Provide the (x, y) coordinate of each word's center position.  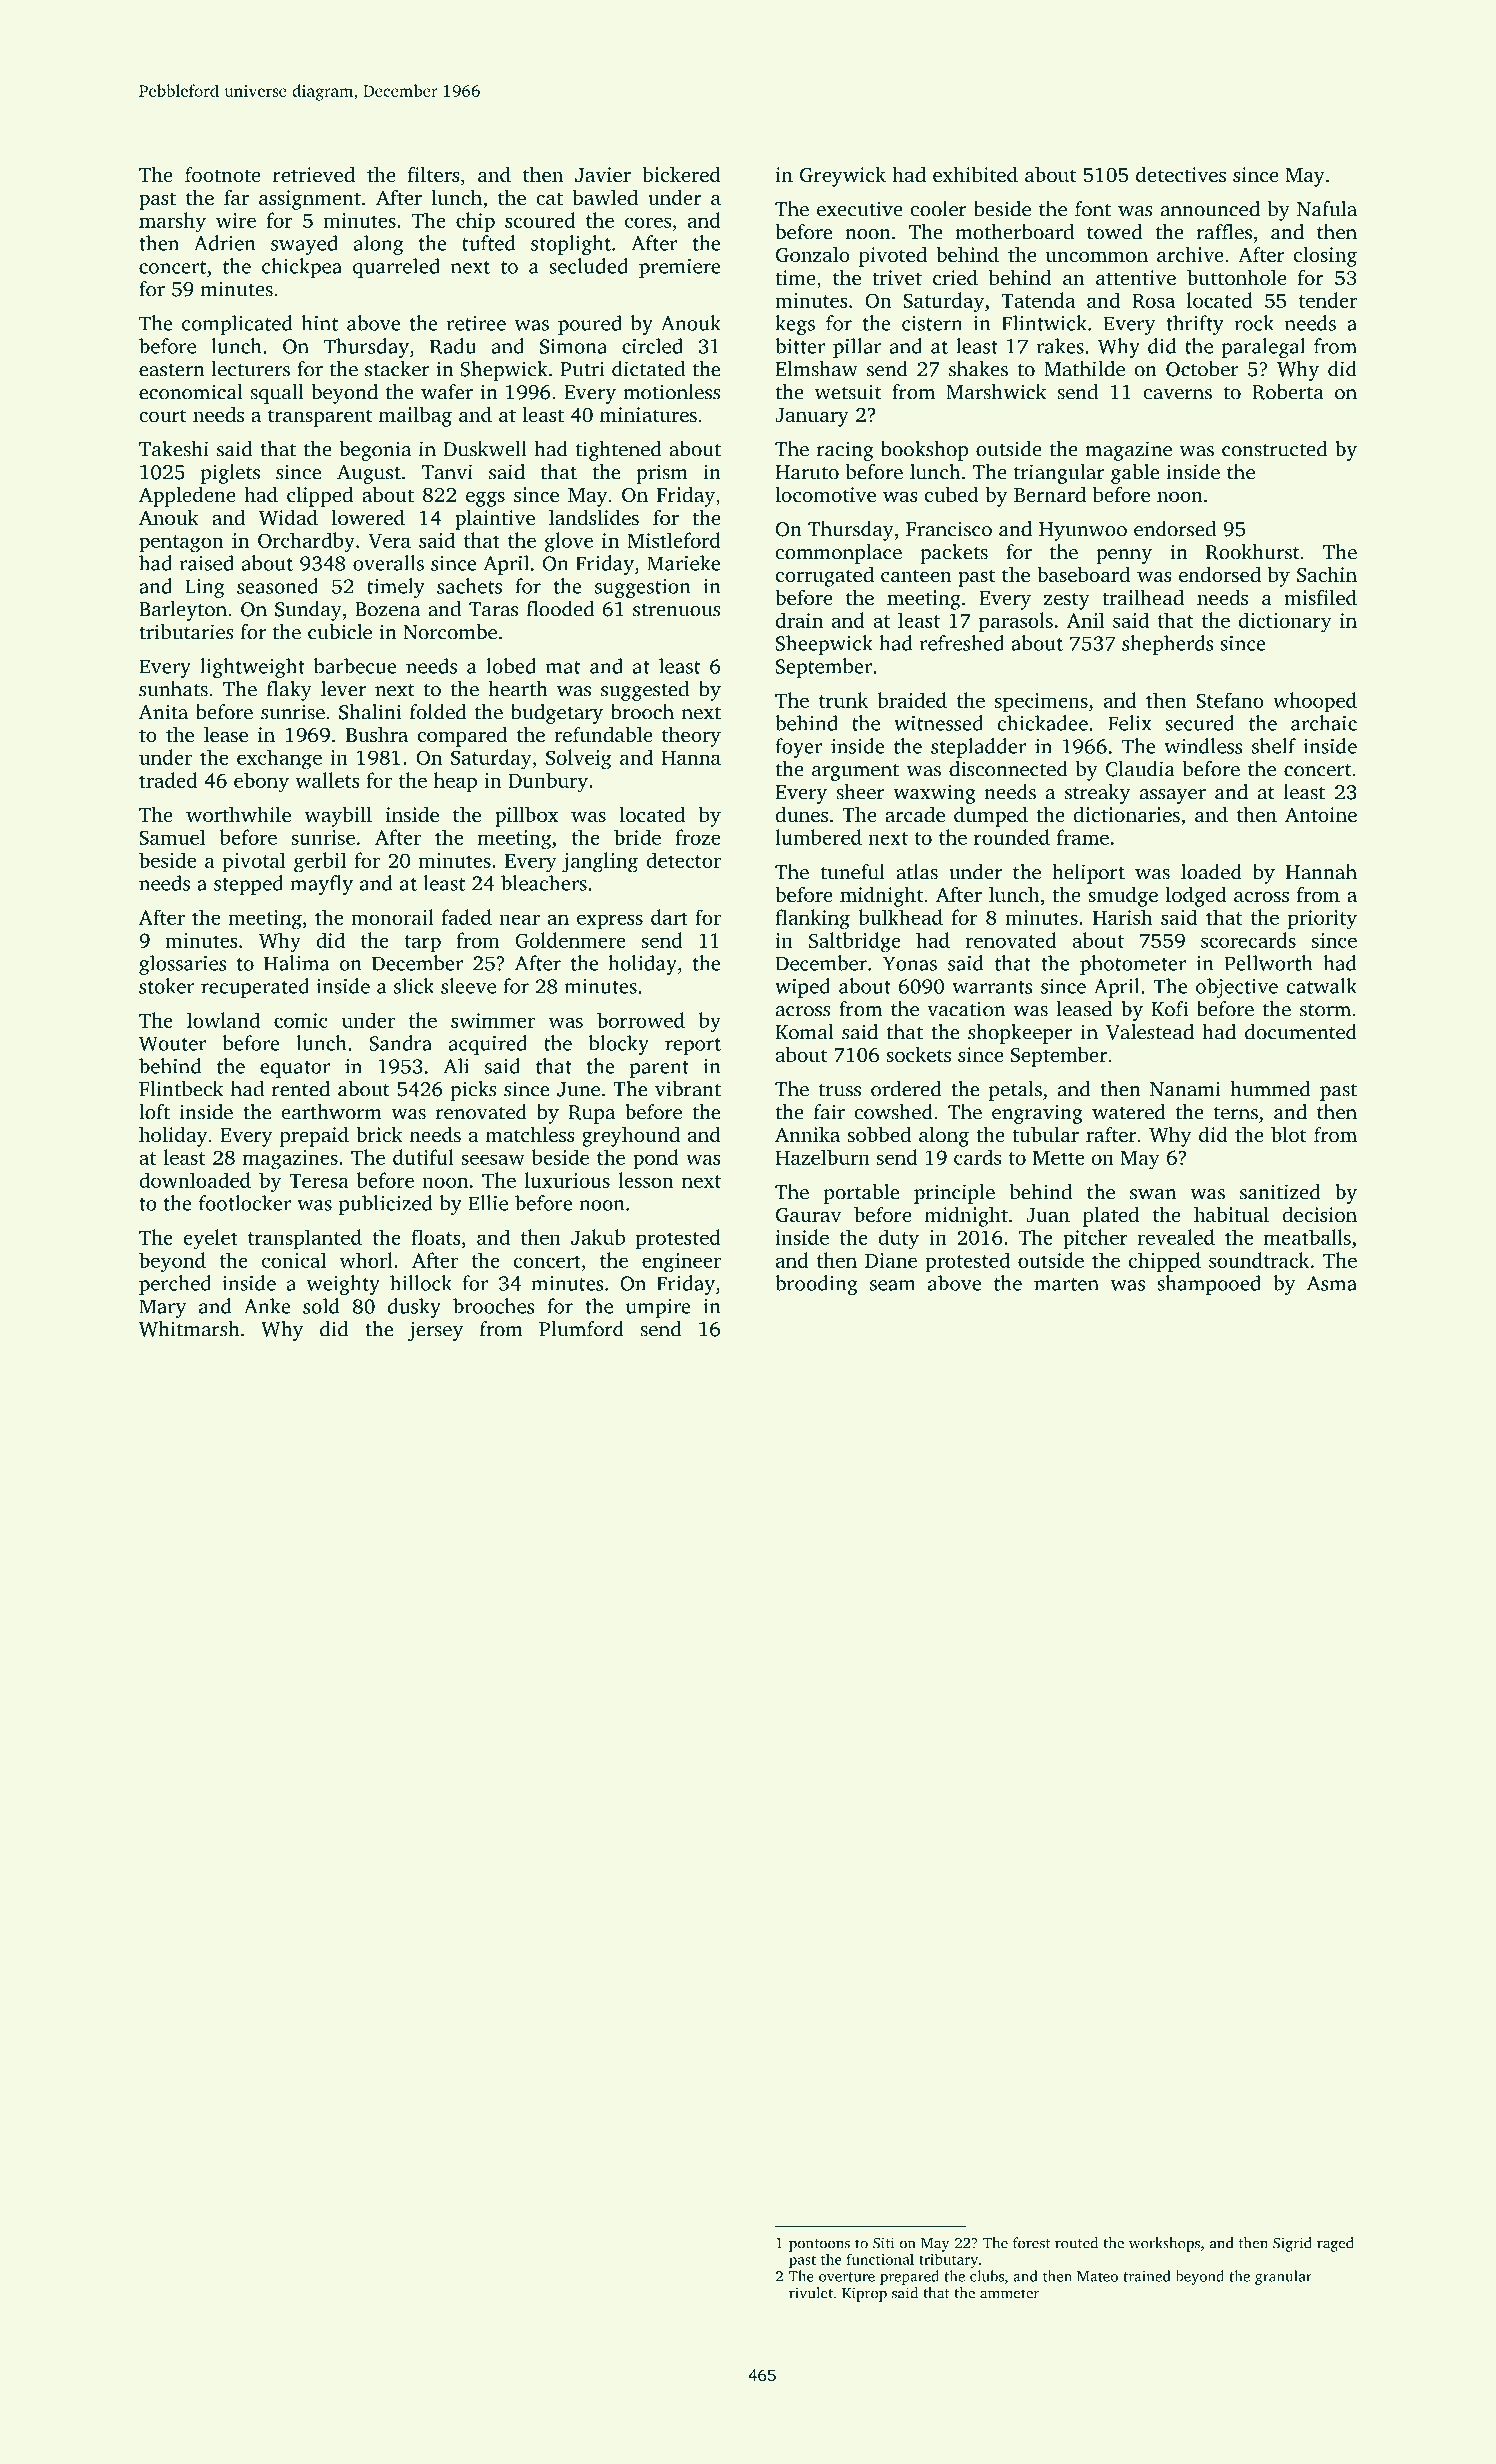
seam (892, 1285)
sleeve (468, 986)
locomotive (825, 494)
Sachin (1327, 574)
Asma (1332, 1283)
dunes (801, 814)
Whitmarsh (189, 1329)
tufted (489, 243)
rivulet (811, 2293)
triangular (1059, 474)
